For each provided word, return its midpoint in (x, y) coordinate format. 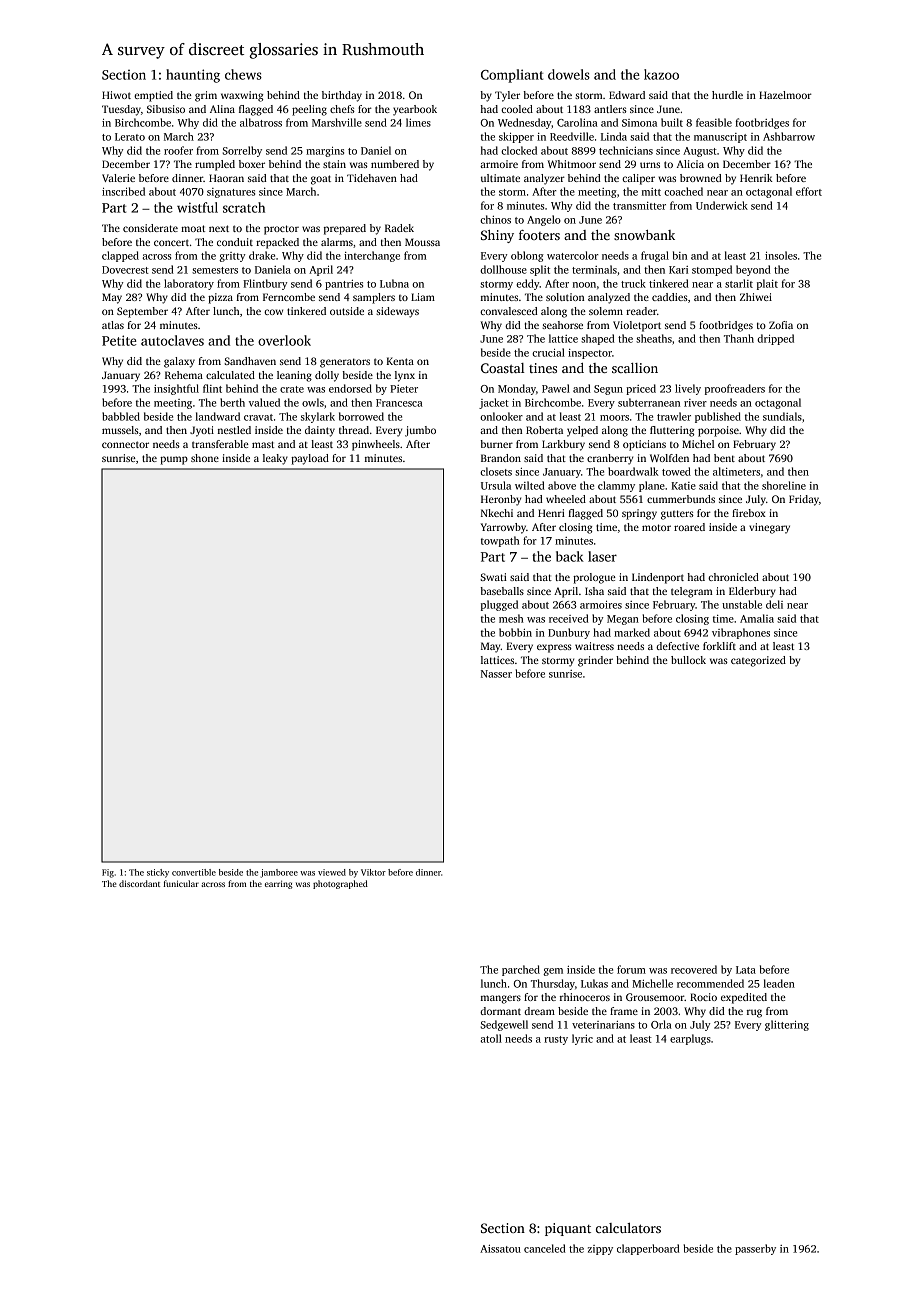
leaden (779, 983)
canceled (545, 1248)
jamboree (279, 873)
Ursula (496, 485)
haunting (193, 76)
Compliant (512, 76)
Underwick (722, 205)
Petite (119, 340)
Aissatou (500, 1249)
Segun (608, 390)
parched (521, 970)
